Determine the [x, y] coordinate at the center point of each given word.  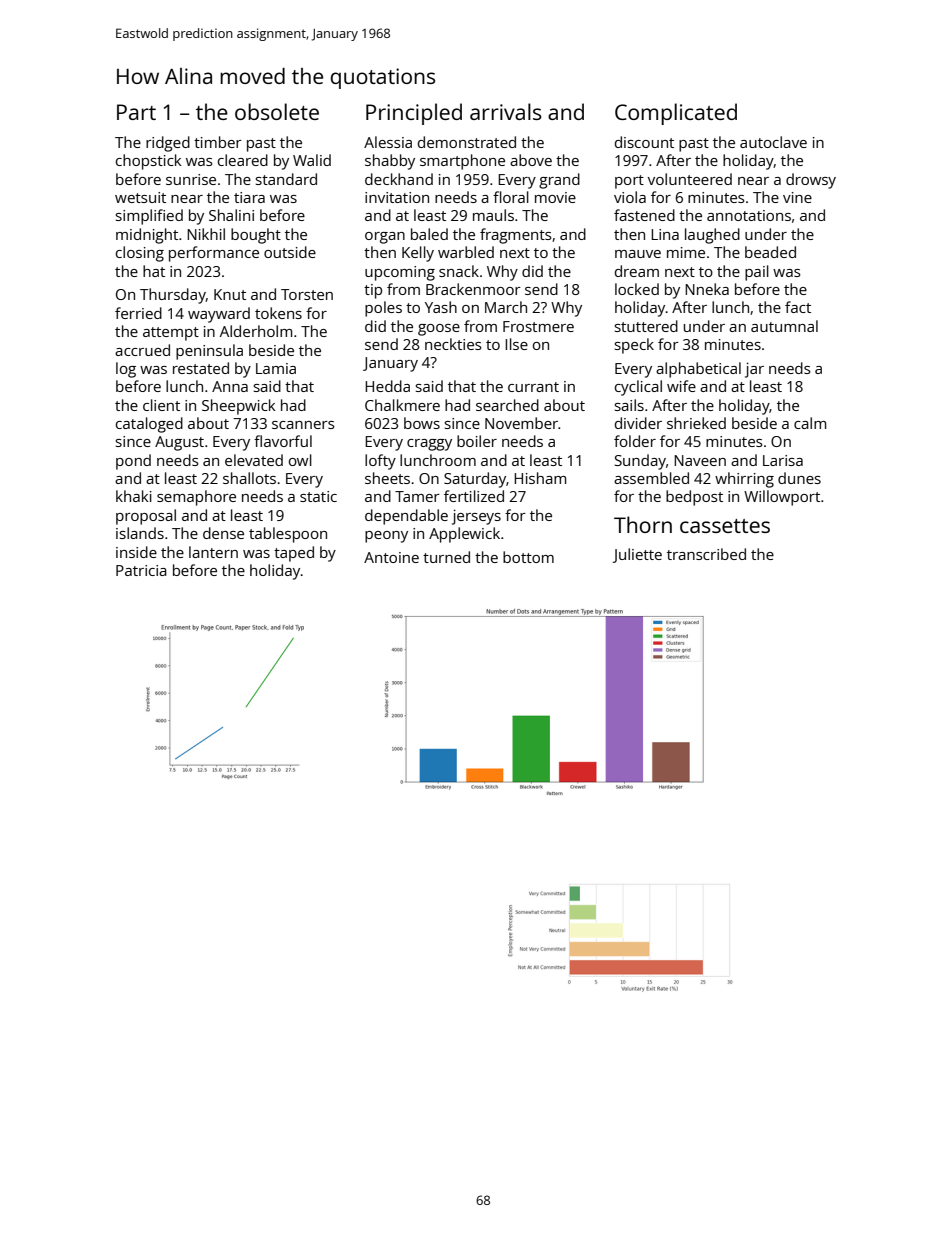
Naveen [700, 460]
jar [754, 370]
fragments [516, 236]
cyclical [638, 388]
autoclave [773, 142]
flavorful [283, 441]
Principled [414, 114]
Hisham [540, 478]
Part [136, 112]
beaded [770, 252]
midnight [147, 236]
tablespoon [288, 535]
